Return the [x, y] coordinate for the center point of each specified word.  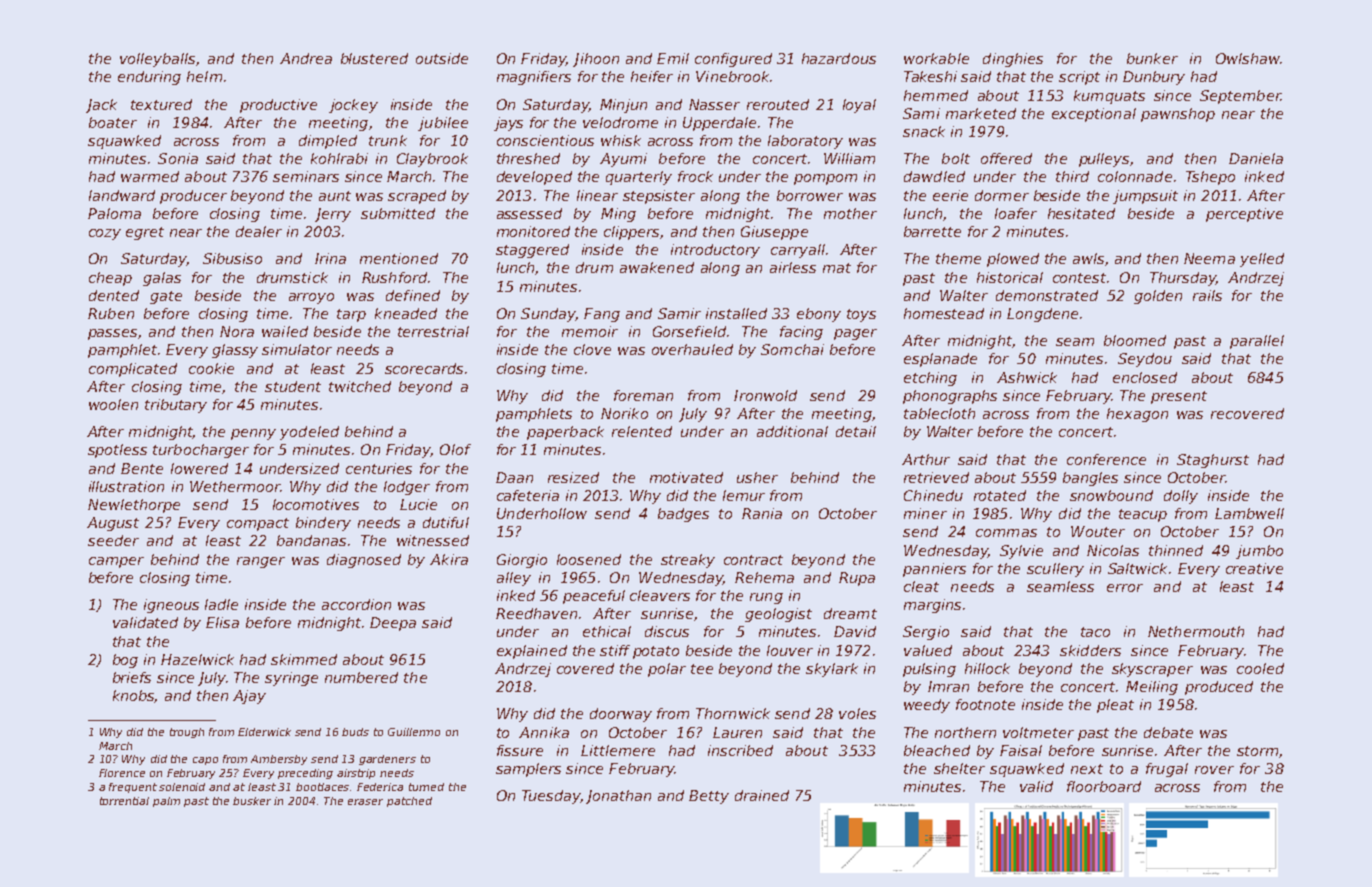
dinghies [1013, 60]
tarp [351, 315]
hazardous [839, 58]
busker [252, 801]
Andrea [306, 58]
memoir [590, 331]
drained [762, 795]
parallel [1257, 342]
